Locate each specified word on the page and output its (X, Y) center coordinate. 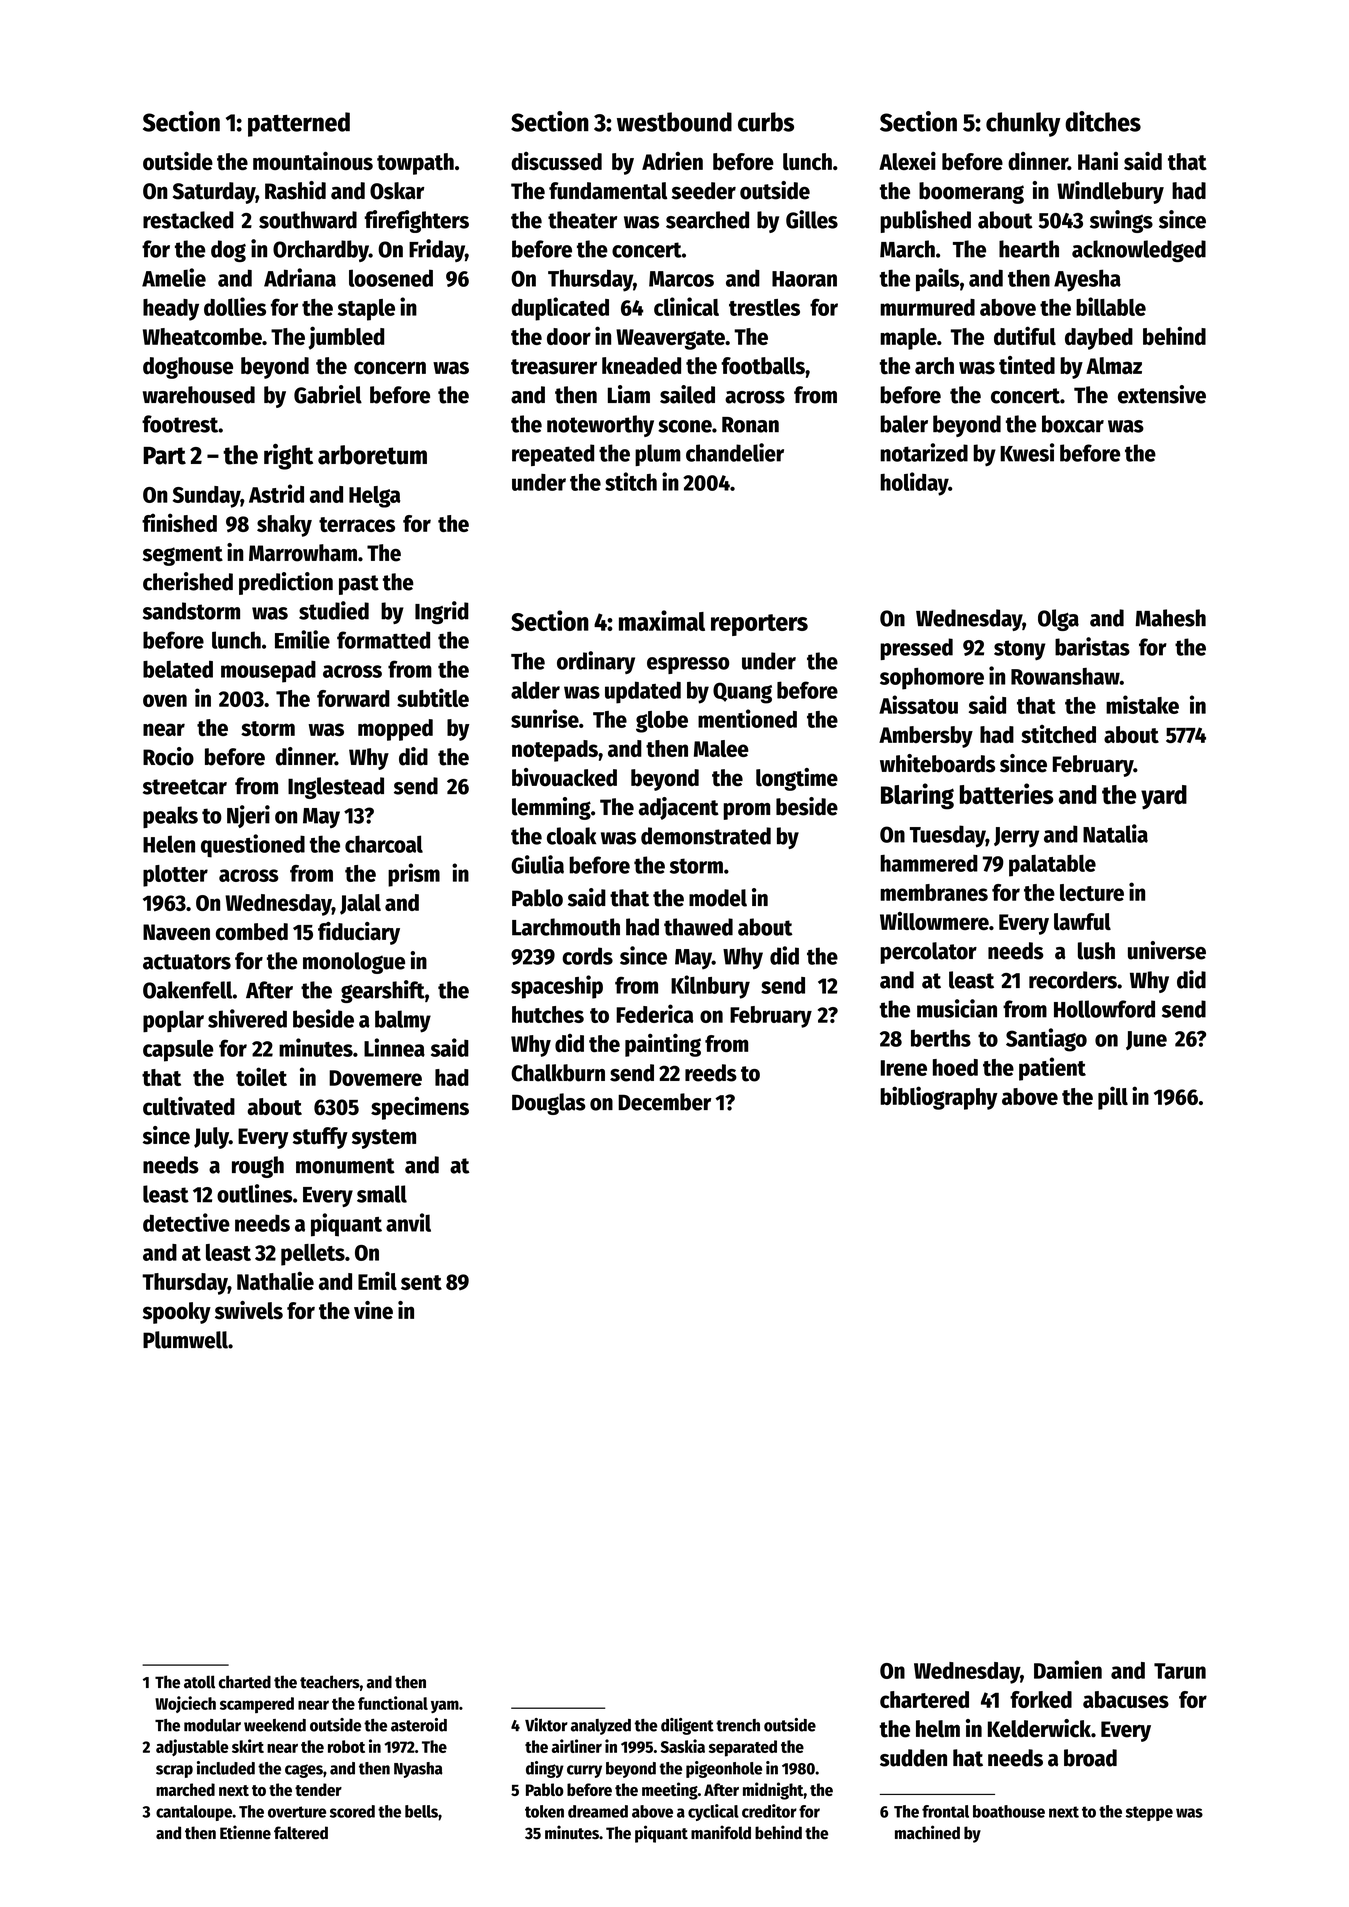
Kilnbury (710, 987)
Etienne (245, 1832)
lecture (1092, 892)
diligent (687, 1726)
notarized (924, 452)
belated (178, 669)
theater (582, 220)
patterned (299, 124)
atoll (199, 1682)
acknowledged (1139, 251)
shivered (247, 1018)
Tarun (1180, 1671)
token (544, 1811)
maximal (662, 620)
